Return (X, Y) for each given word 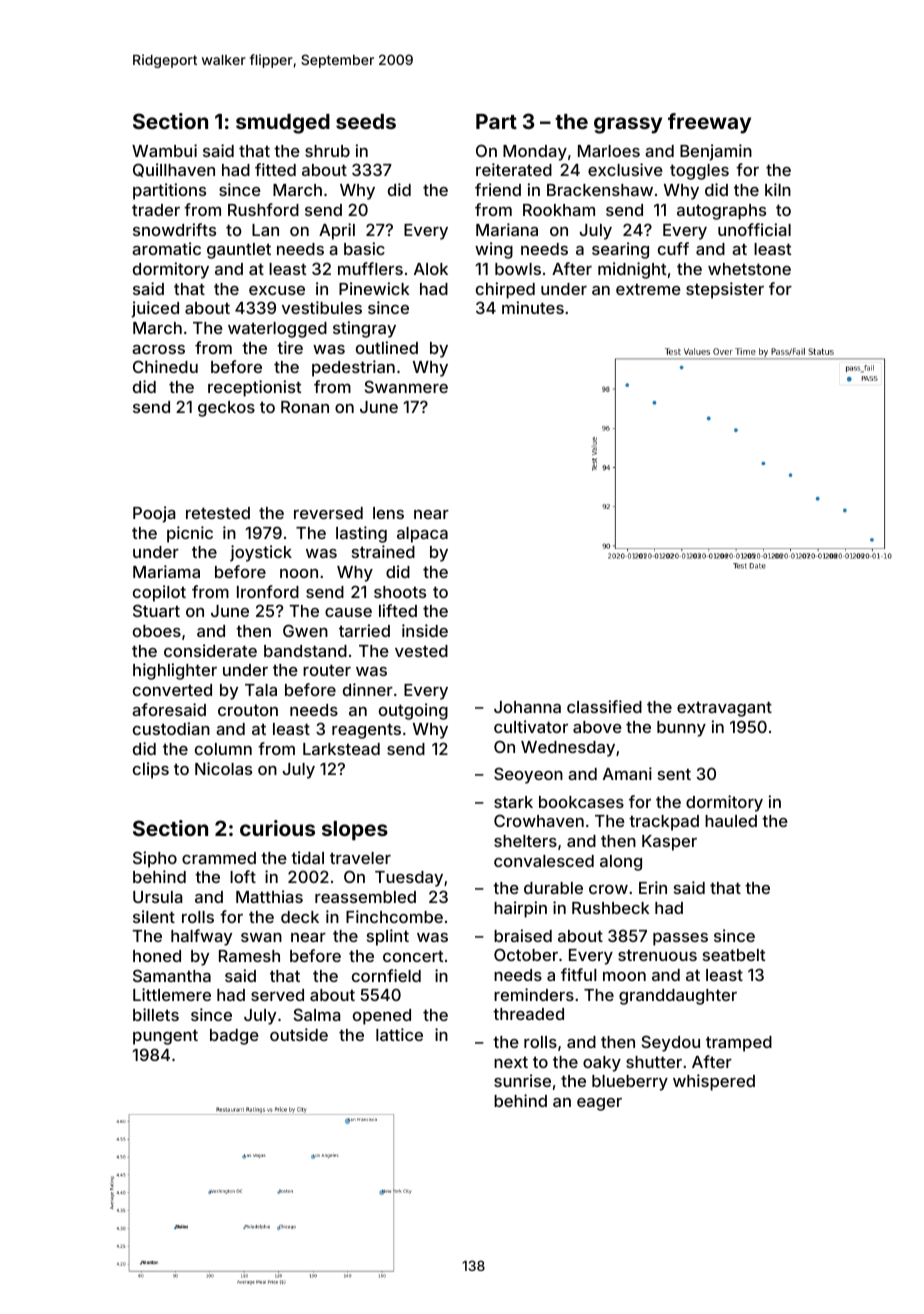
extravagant (724, 709)
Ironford (268, 591)
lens (388, 513)
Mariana (507, 229)
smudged (283, 124)
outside (299, 1034)
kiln (778, 189)
